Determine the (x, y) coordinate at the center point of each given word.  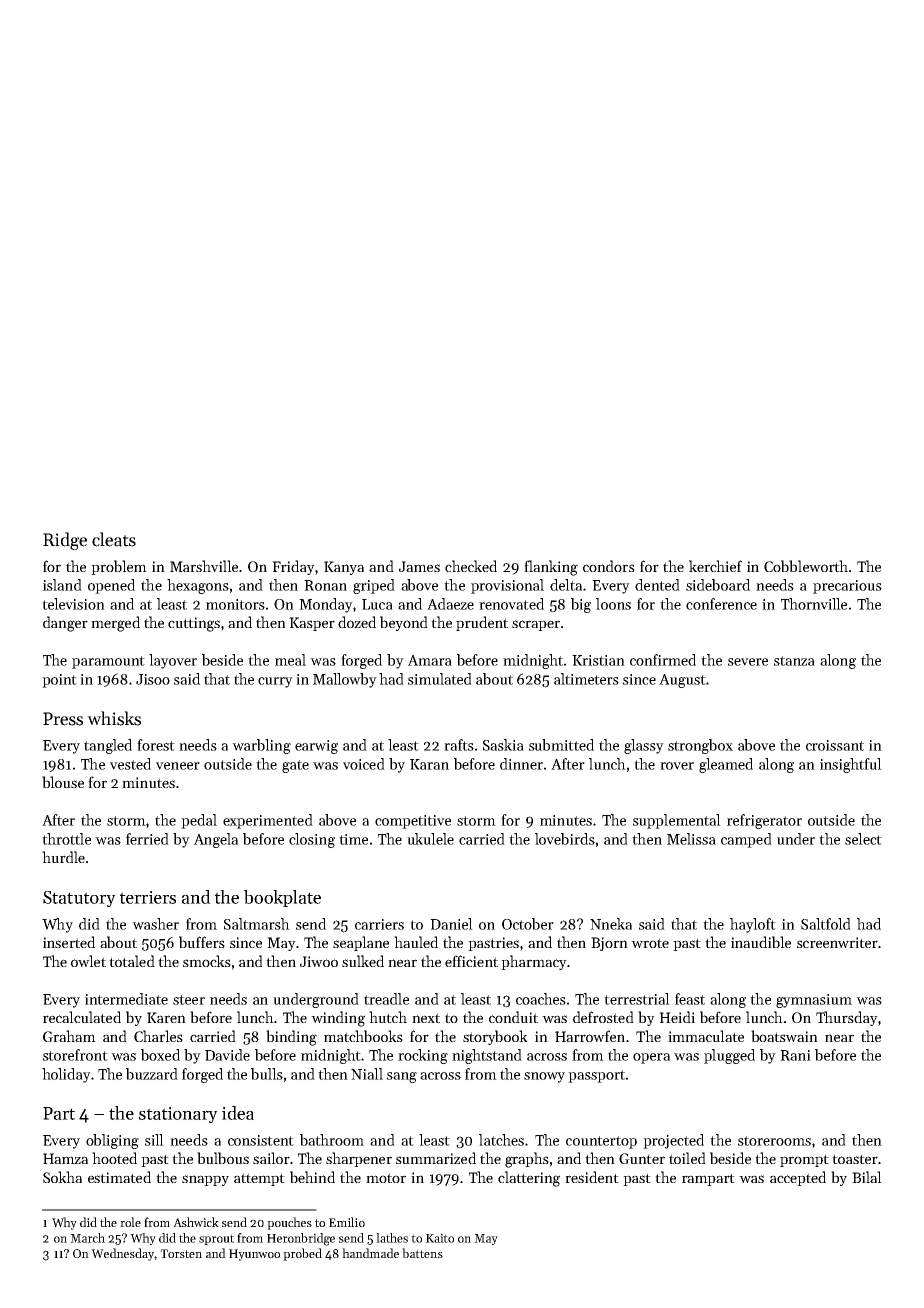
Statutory (79, 899)
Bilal (867, 1177)
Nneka (611, 924)
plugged (729, 1056)
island (62, 585)
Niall (367, 1074)
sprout (216, 1239)
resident (592, 1177)
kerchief (715, 566)
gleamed (726, 765)
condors (609, 566)
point (59, 681)
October (528, 924)
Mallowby (345, 680)
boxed (160, 1055)
